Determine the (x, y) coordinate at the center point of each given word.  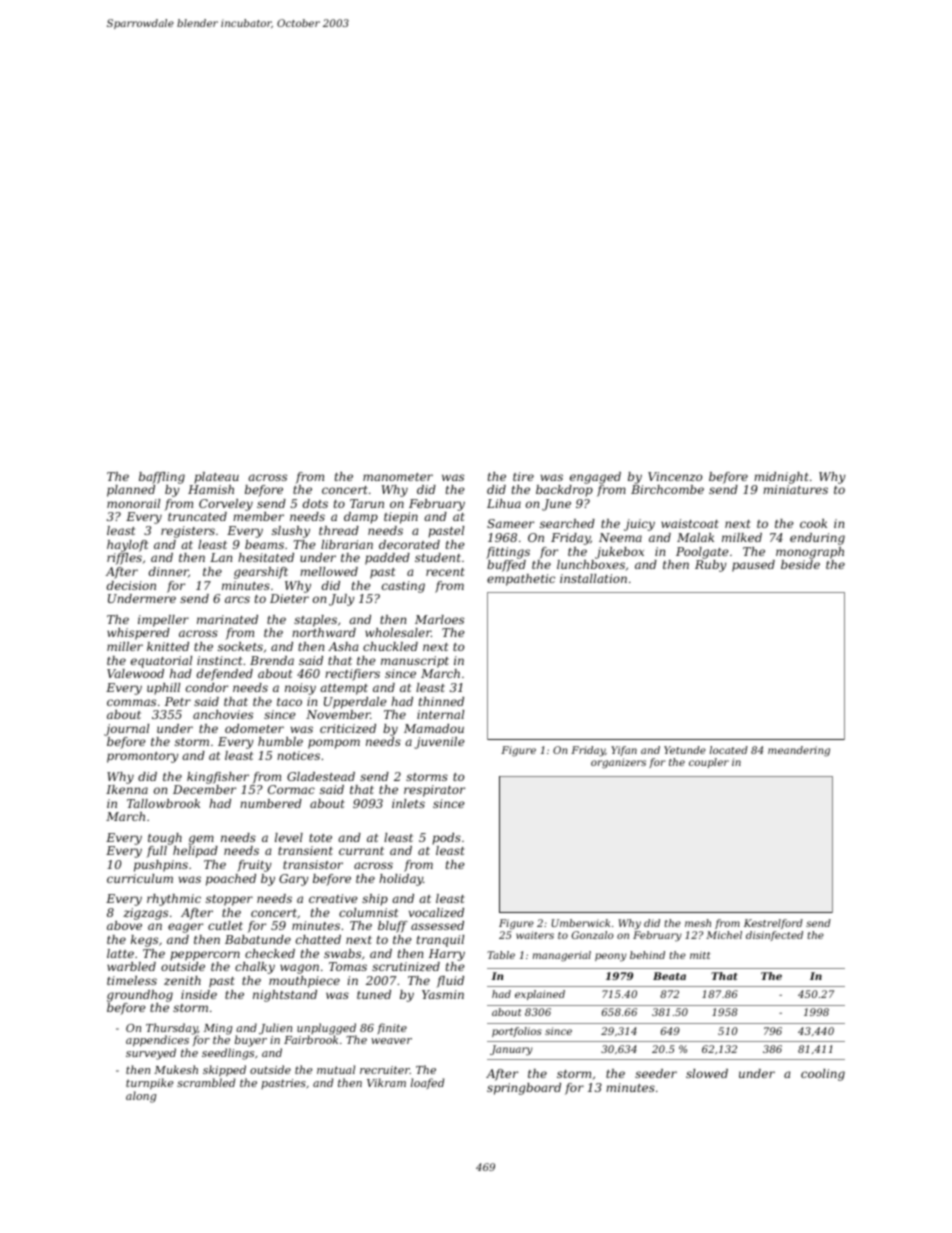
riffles (124, 559)
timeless (132, 980)
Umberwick (581, 923)
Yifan (624, 751)
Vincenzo (675, 476)
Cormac (291, 789)
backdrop (564, 491)
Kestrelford (773, 924)
